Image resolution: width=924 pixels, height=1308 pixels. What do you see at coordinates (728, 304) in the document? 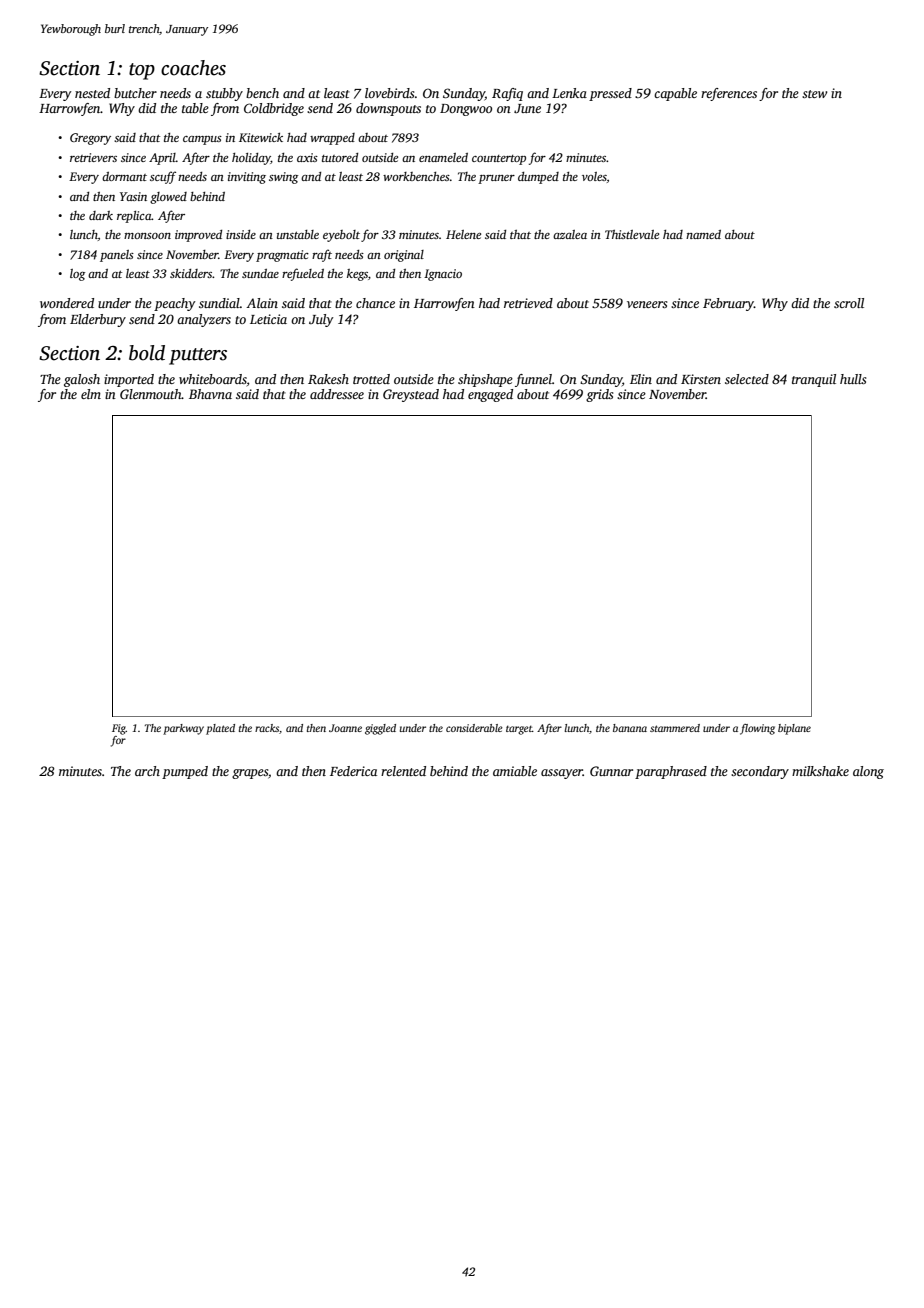
I see `February` at bounding box center [728, 304].
